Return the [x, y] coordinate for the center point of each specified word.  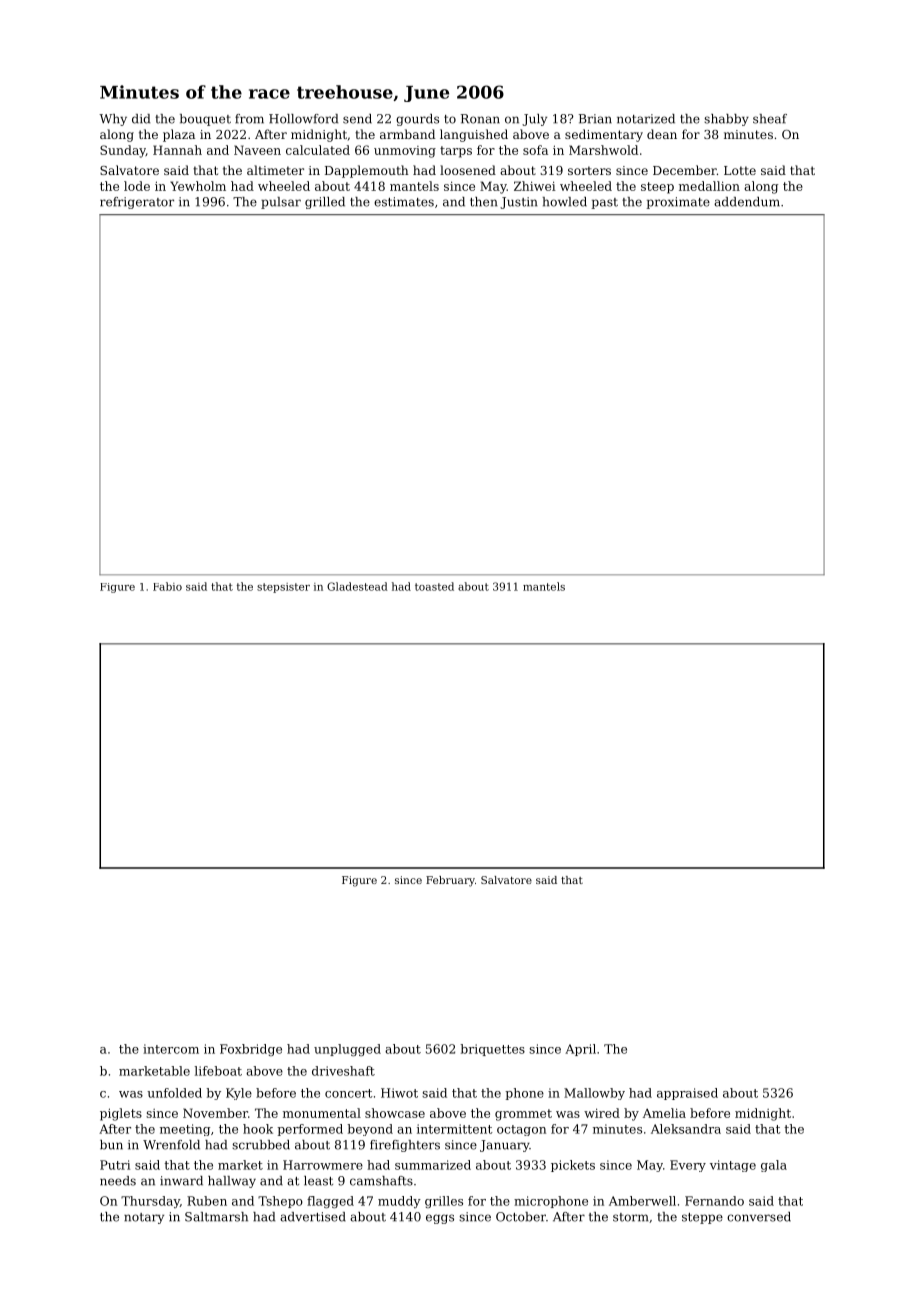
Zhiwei [535, 186]
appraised [687, 1094]
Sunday [123, 151]
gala [774, 1166]
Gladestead [357, 586]
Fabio [167, 586]
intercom [171, 1049]
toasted [434, 586]
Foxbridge [251, 1050]
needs [118, 1181]
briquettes [492, 1050]
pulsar [281, 203]
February [450, 881]
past [604, 203]
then [484, 202]
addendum [747, 202]
